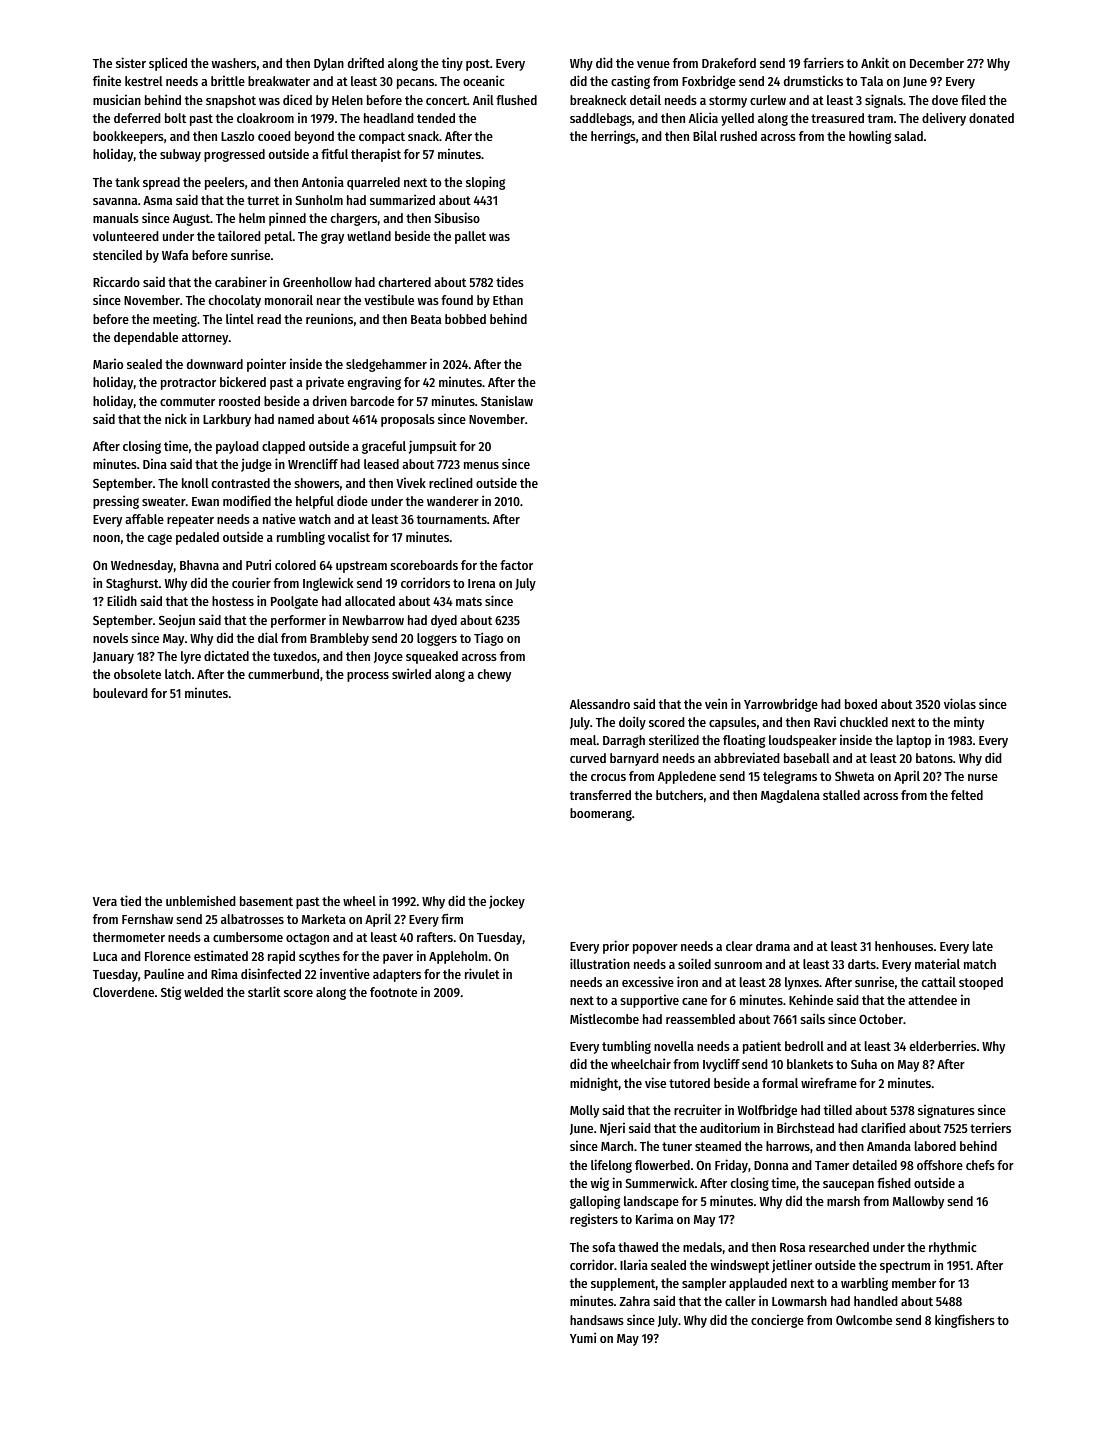 Image resolution: width=1108 pixels, height=1434 pixels. Describe the element at coordinates (655, 949) in the page. I see `popover` at that location.
